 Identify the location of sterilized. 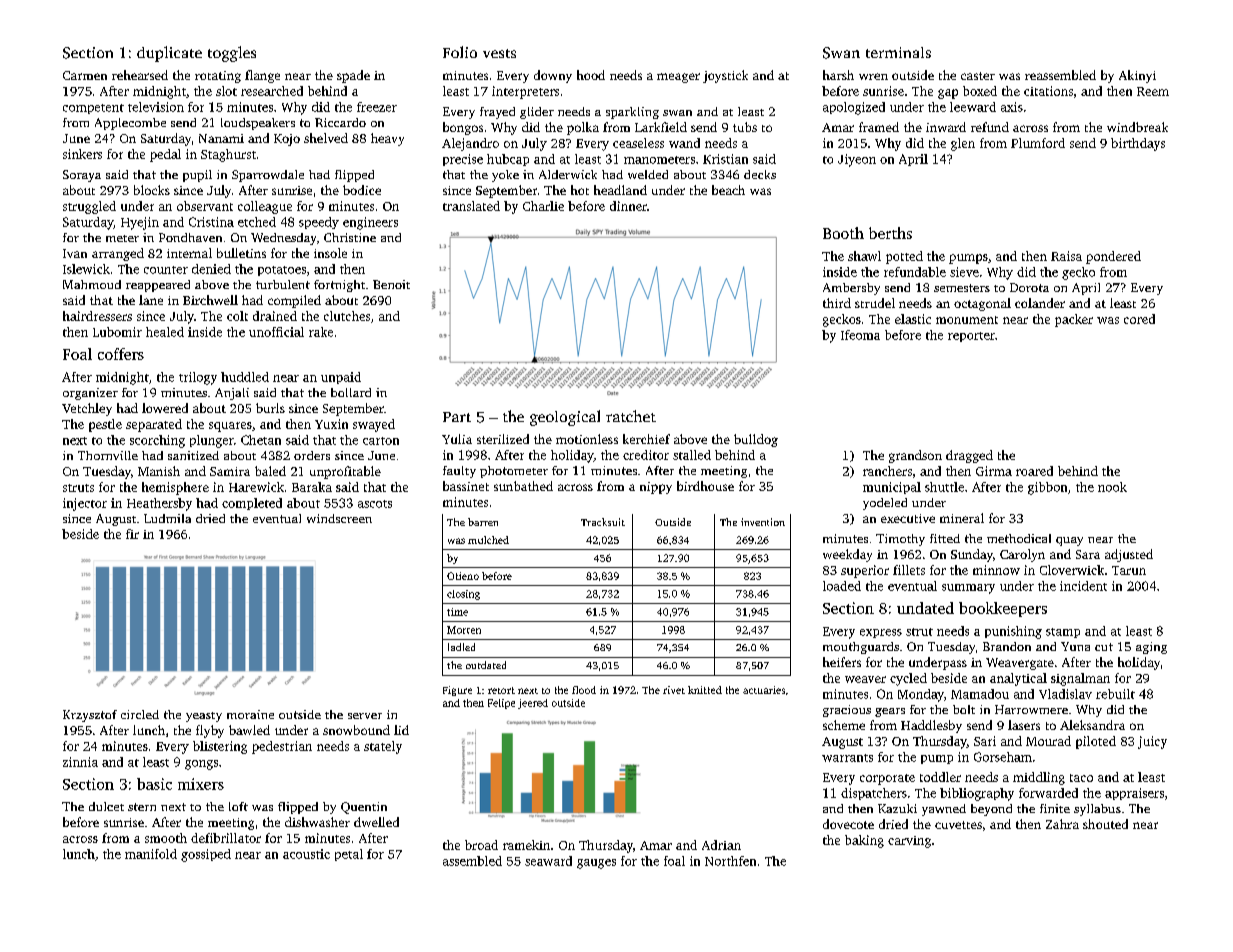
(503, 439).
